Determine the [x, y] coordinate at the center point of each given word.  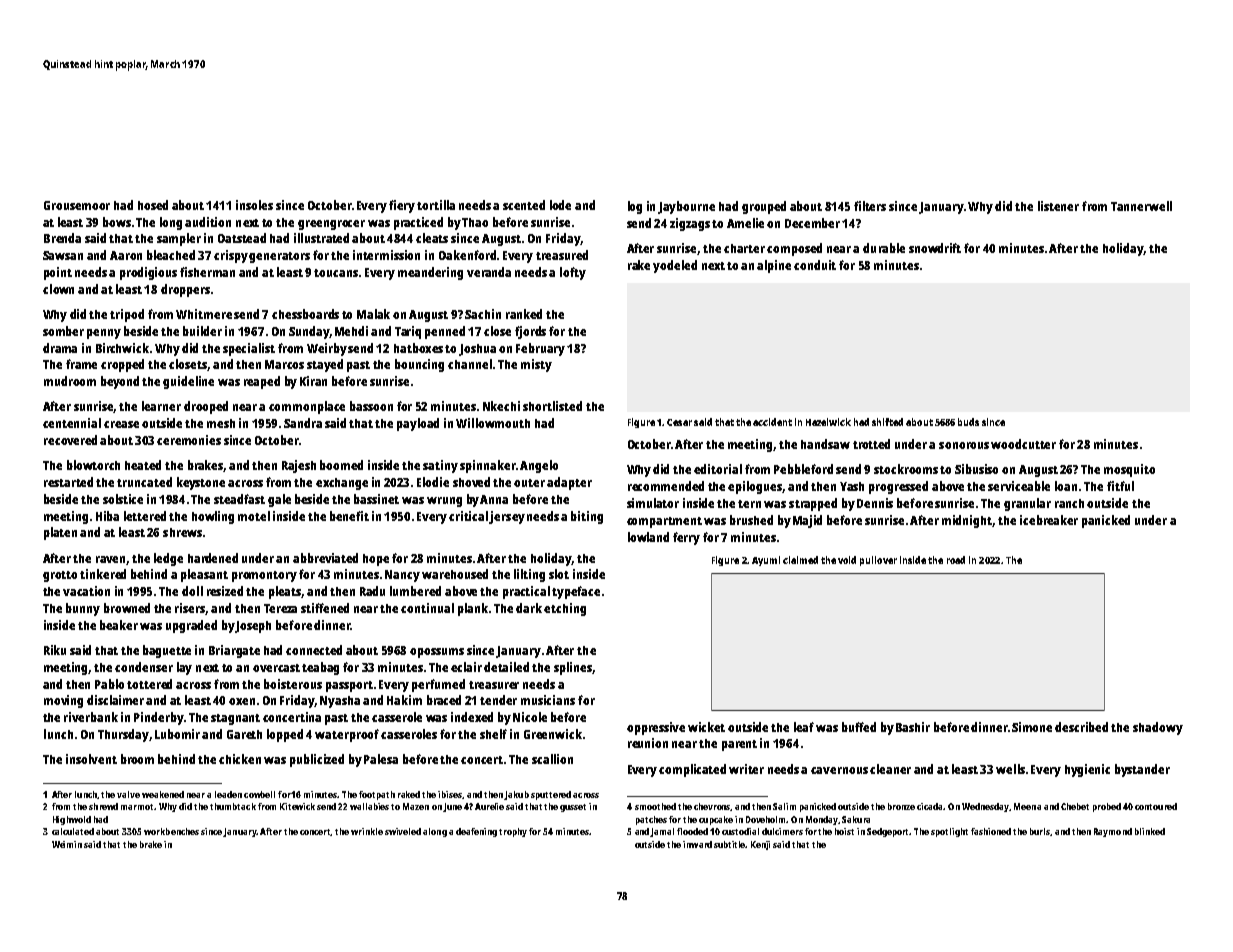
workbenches [171, 831]
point [58, 273]
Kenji [760, 845]
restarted [68, 482]
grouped [764, 207]
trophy [513, 832]
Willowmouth [493, 423]
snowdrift [935, 248]
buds [968, 422]
